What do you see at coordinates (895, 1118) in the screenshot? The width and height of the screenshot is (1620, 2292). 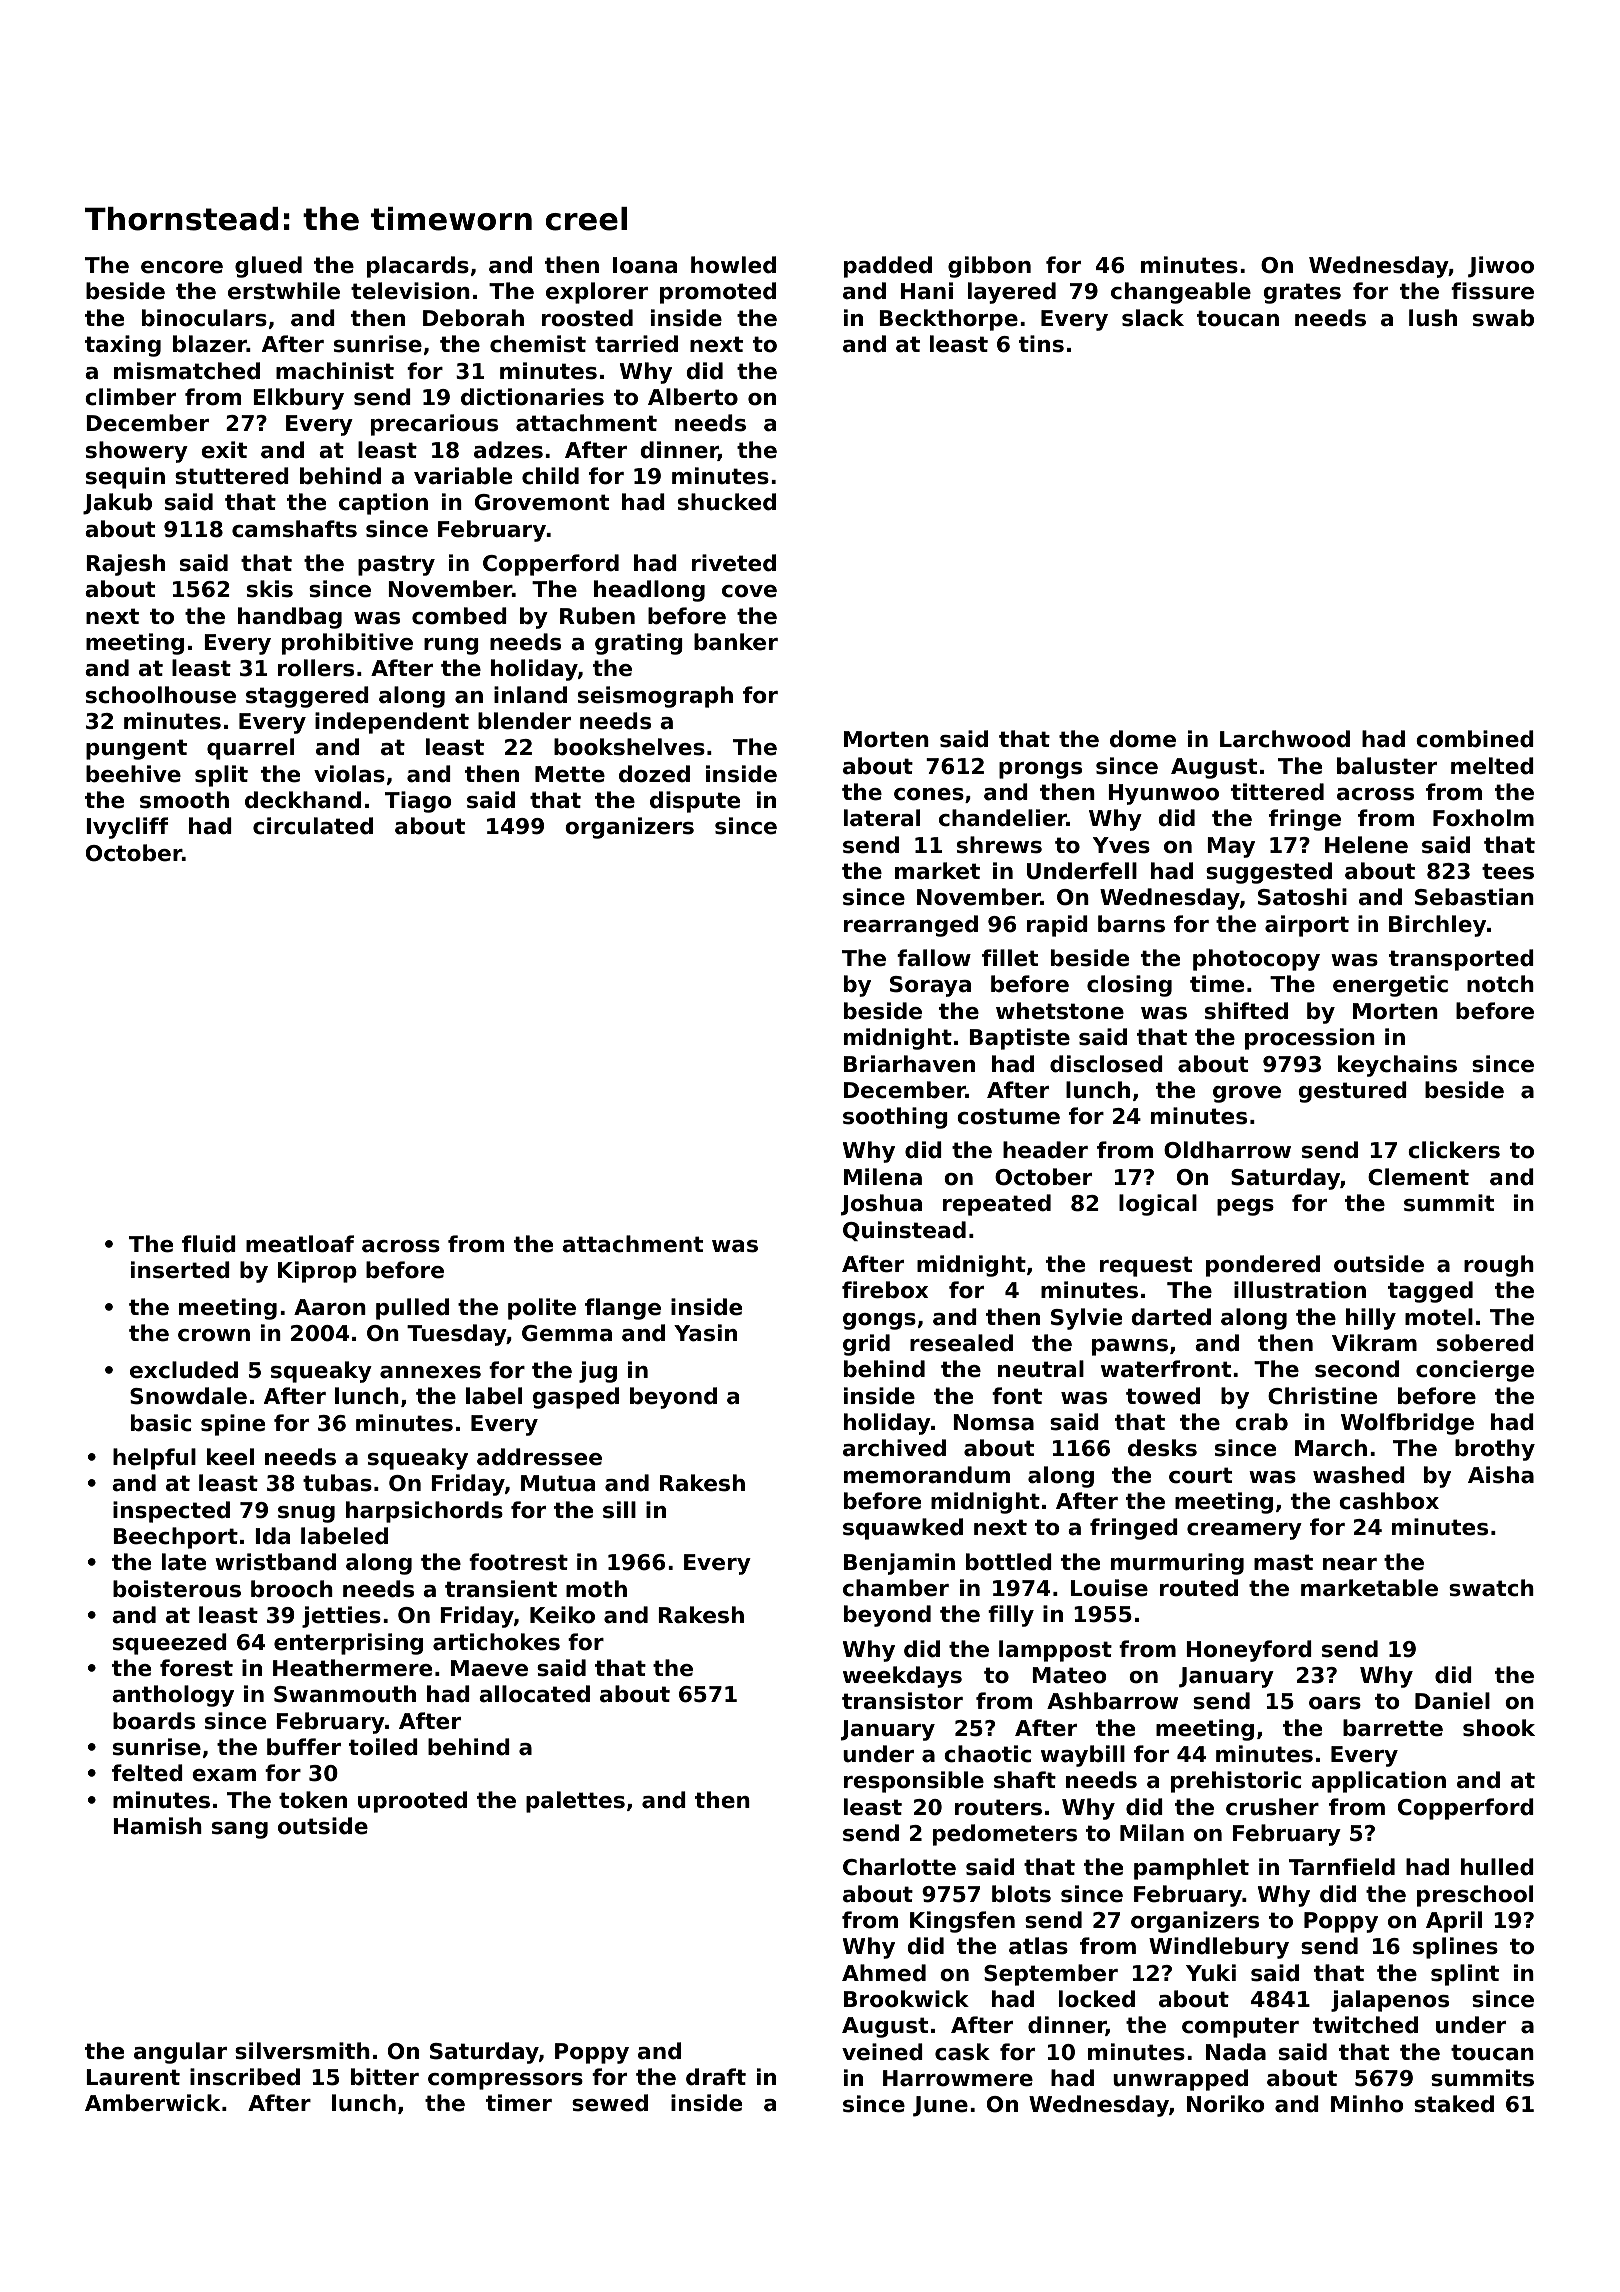 I see `soothing` at bounding box center [895, 1118].
